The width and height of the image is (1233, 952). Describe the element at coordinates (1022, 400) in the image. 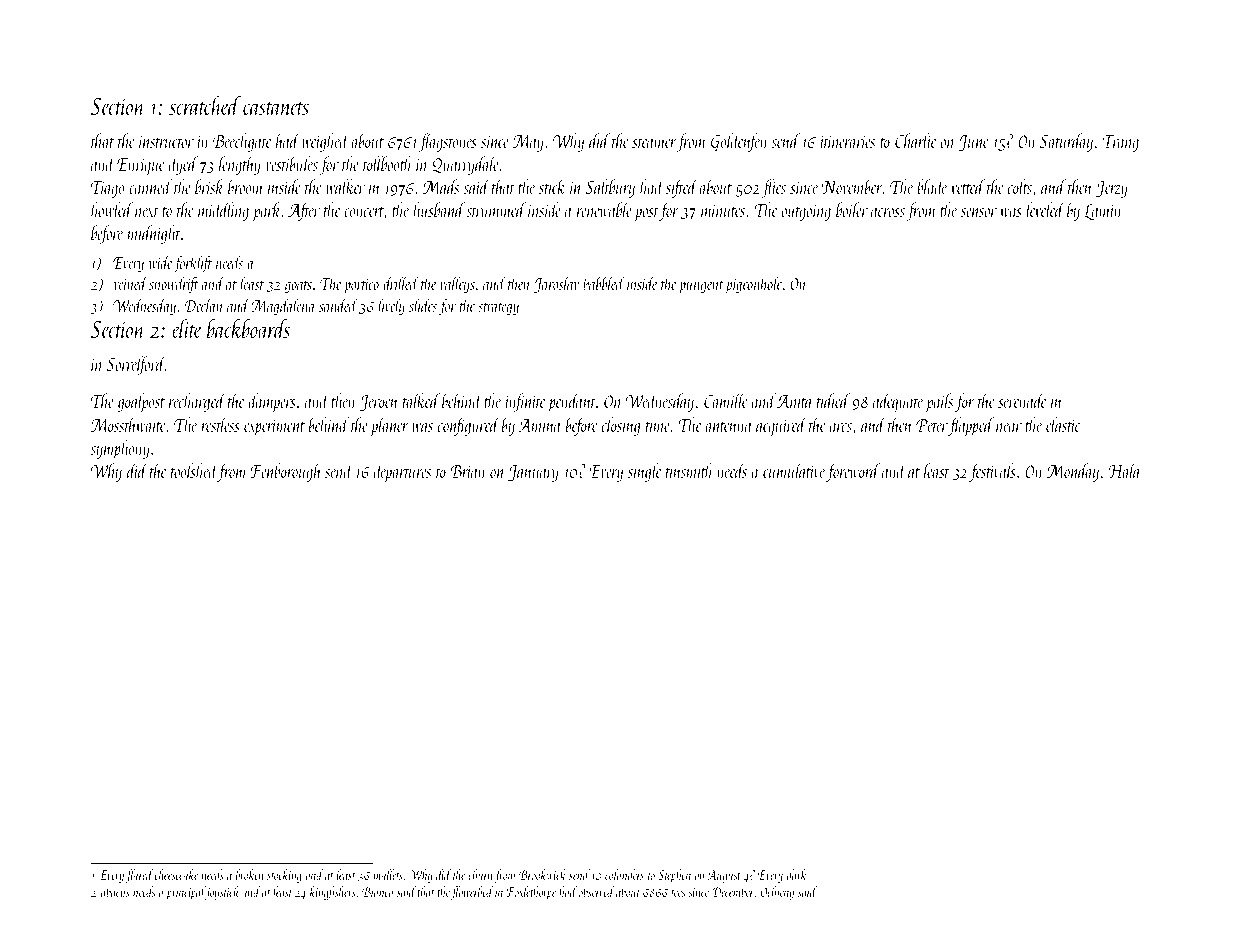

I see `serenade` at that location.
